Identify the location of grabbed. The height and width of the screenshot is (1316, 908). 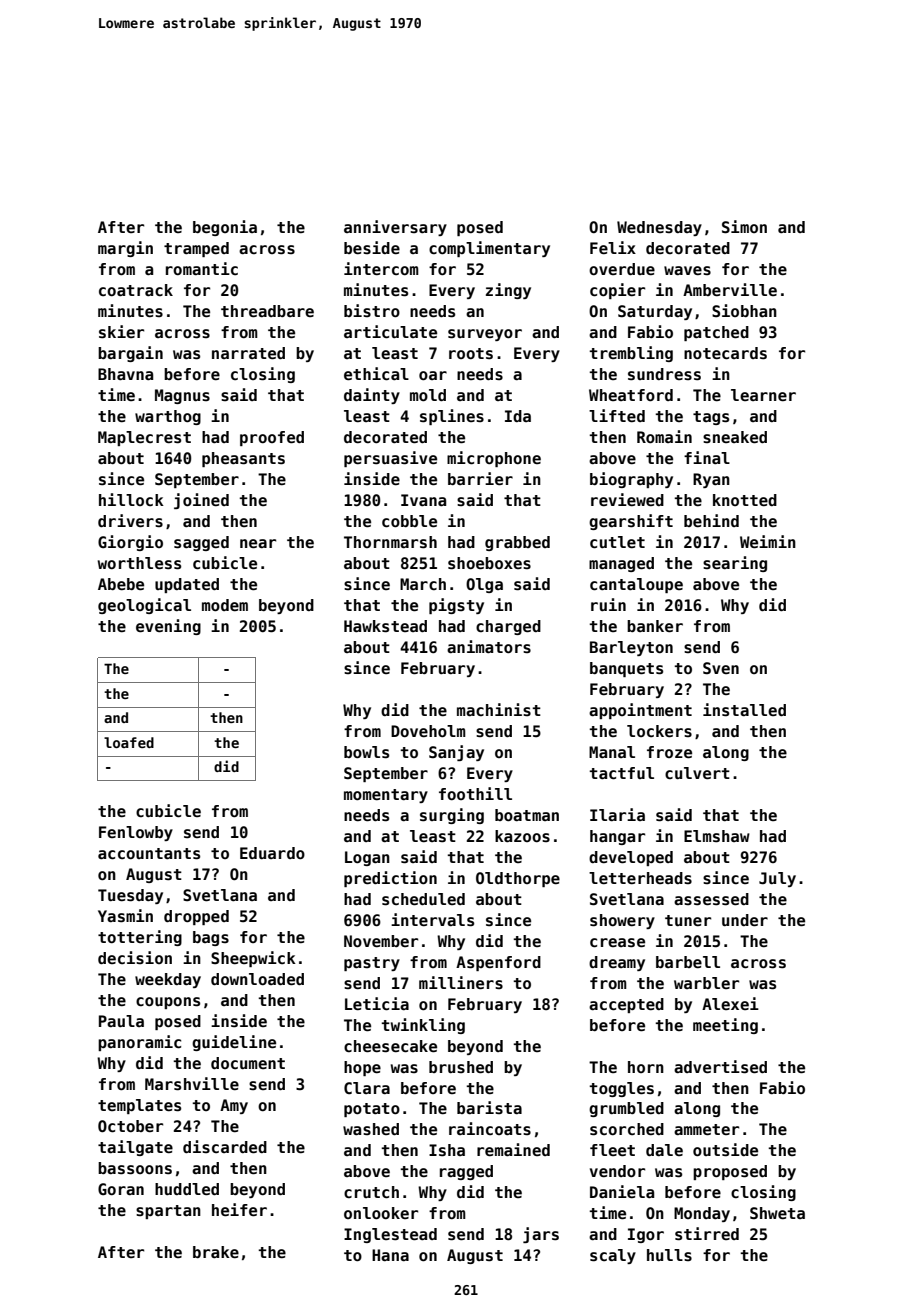
(517, 543).
